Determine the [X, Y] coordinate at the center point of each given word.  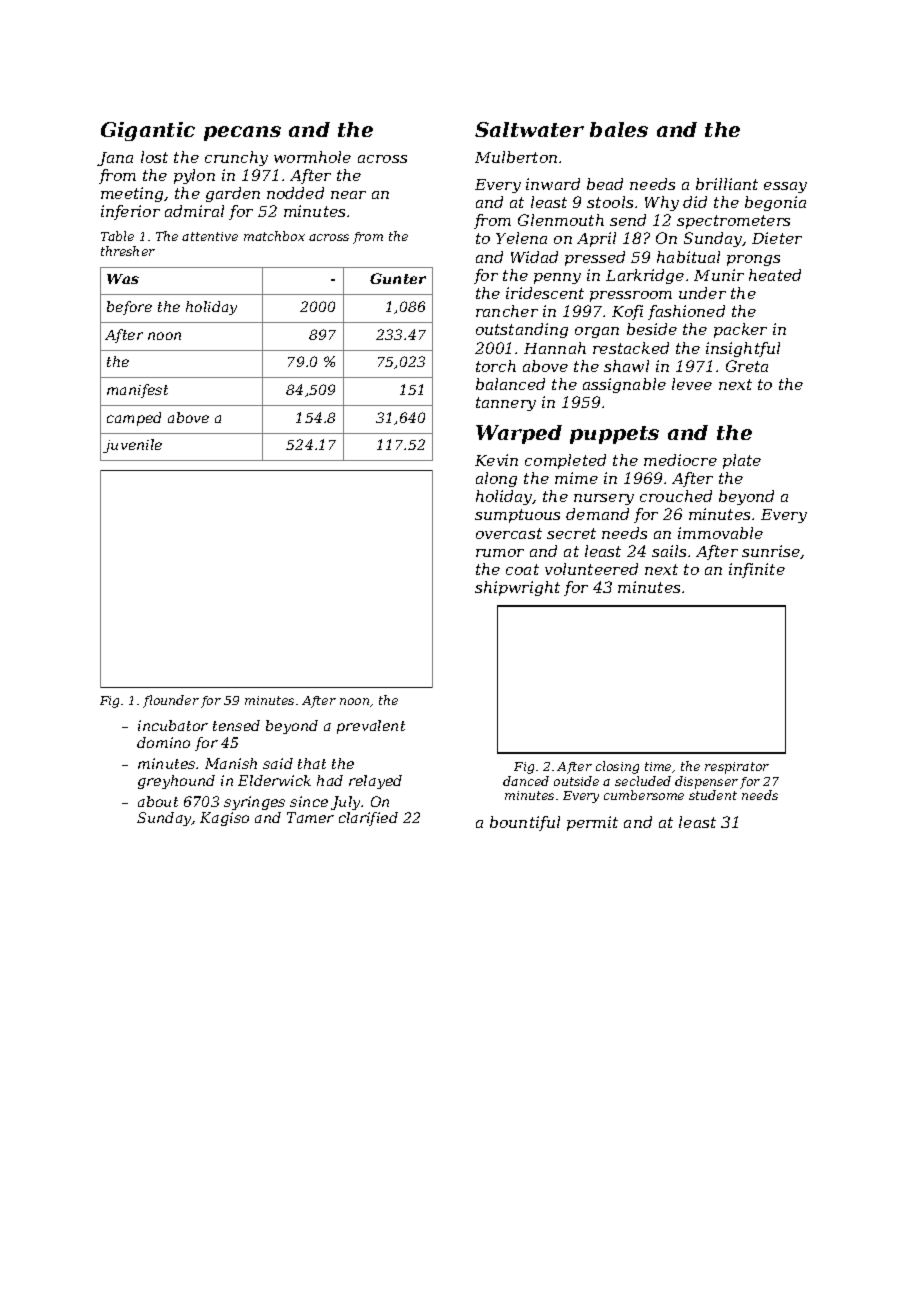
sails [669, 551]
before [129, 308]
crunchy [236, 158]
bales [619, 129]
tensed [236, 725]
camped [134, 419]
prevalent [371, 727]
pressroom [631, 296]
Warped [519, 434]
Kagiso [224, 819]
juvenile [132, 446]
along [496, 479]
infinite [757, 570]
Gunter [398, 278]
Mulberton [516, 157]
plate [742, 461]
